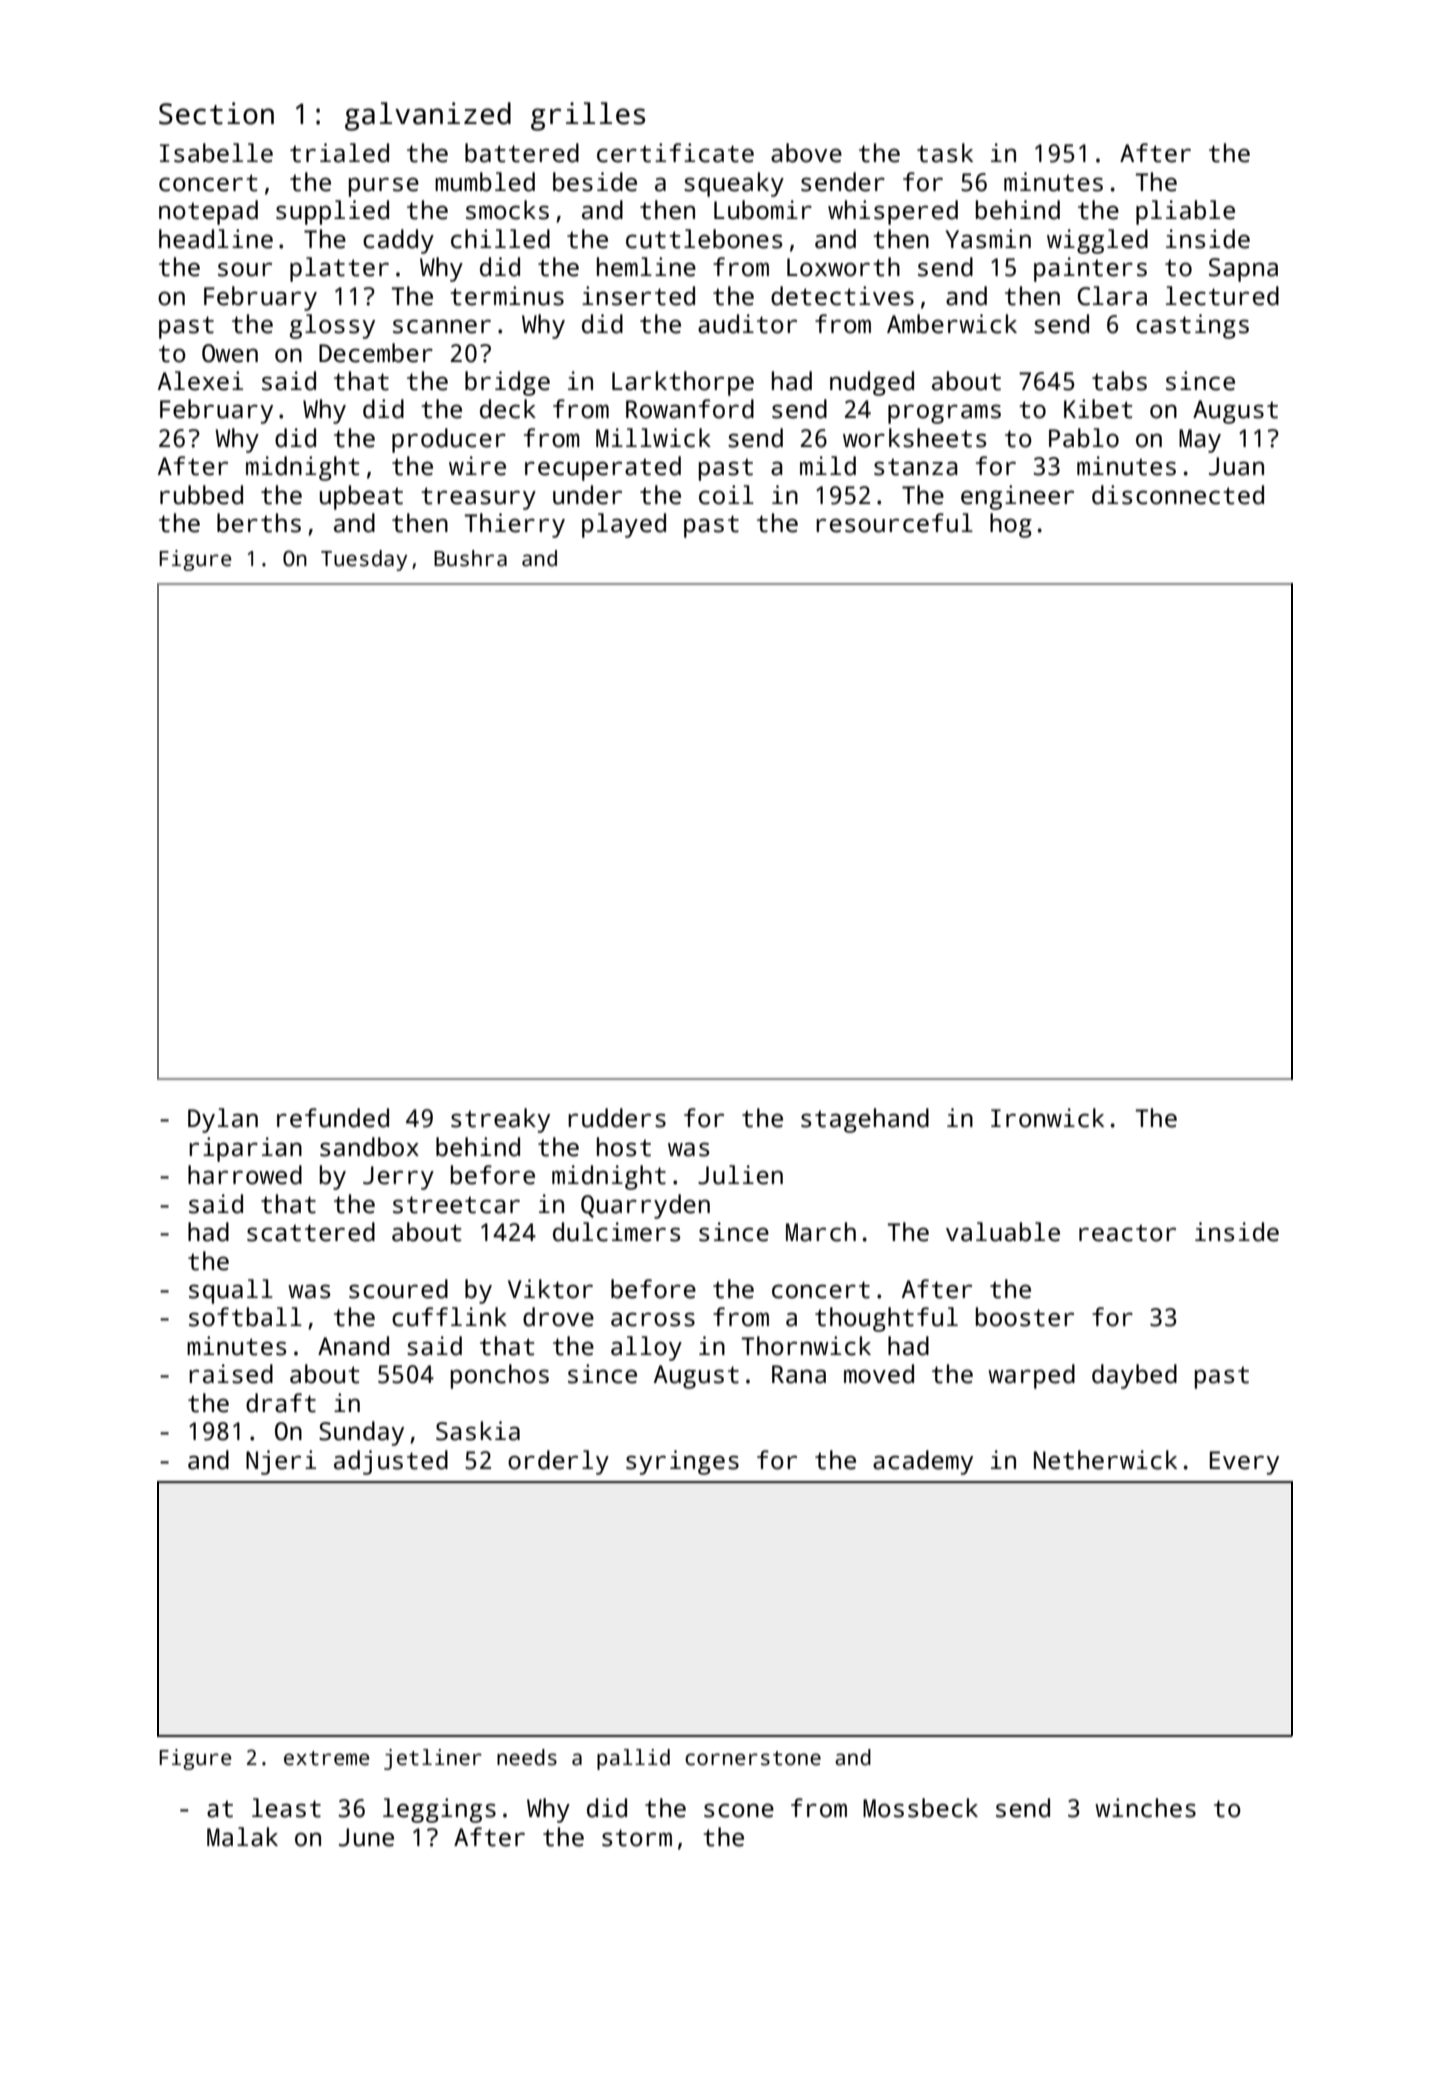 The image size is (1450, 2100). What do you see at coordinates (1236, 466) in the document?
I see `Juan` at bounding box center [1236, 466].
